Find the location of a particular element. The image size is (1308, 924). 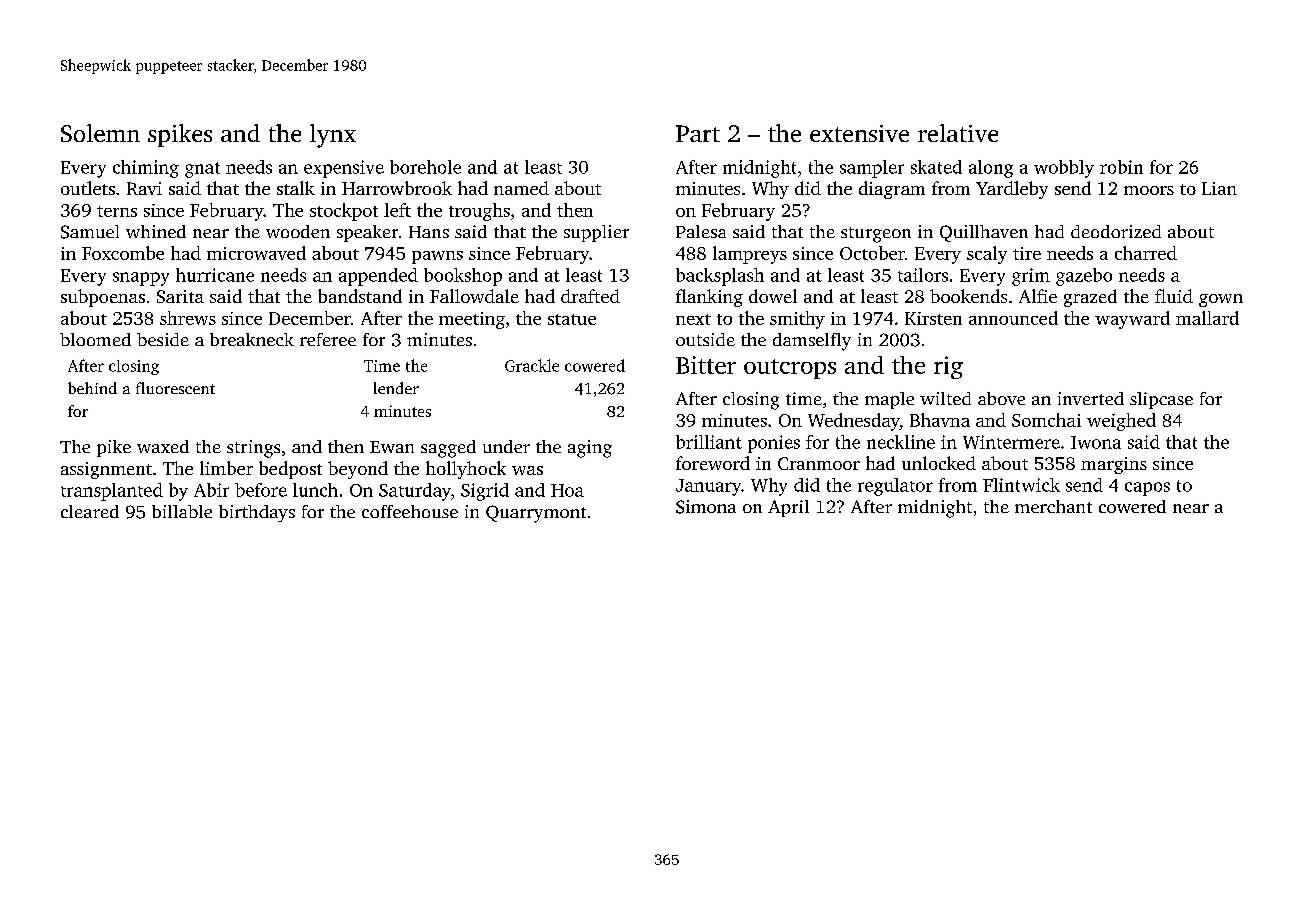

relative is located at coordinates (958, 133).
